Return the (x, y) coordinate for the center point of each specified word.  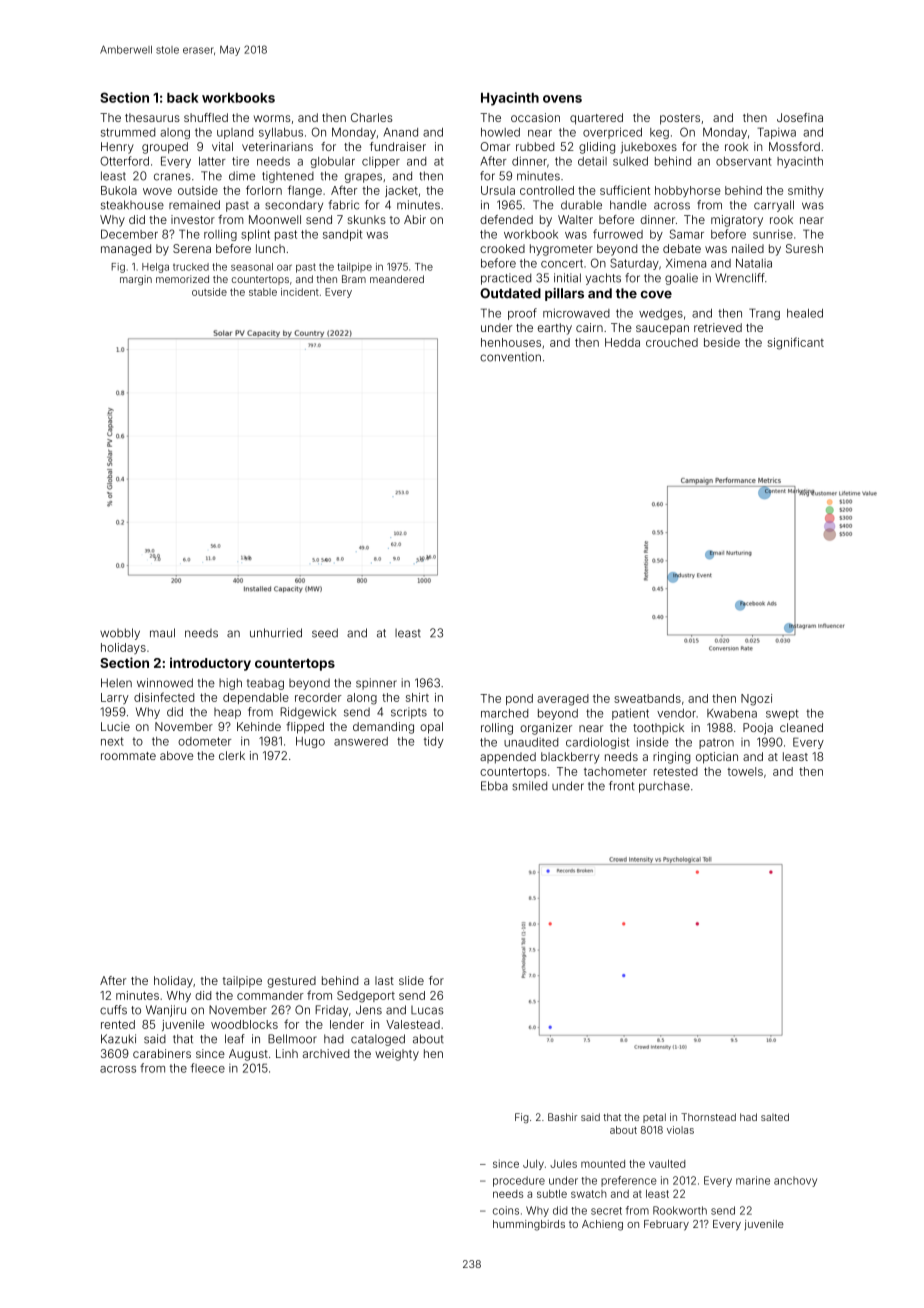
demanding (383, 728)
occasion (535, 117)
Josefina (800, 117)
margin (136, 280)
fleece (207, 1068)
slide (411, 980)
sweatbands (647, 698)
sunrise (773, 234)
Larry (115, 698)
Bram (354, 279)
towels (745, 771)
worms (272, 118)
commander (270, 995)
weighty (397, 1055)
